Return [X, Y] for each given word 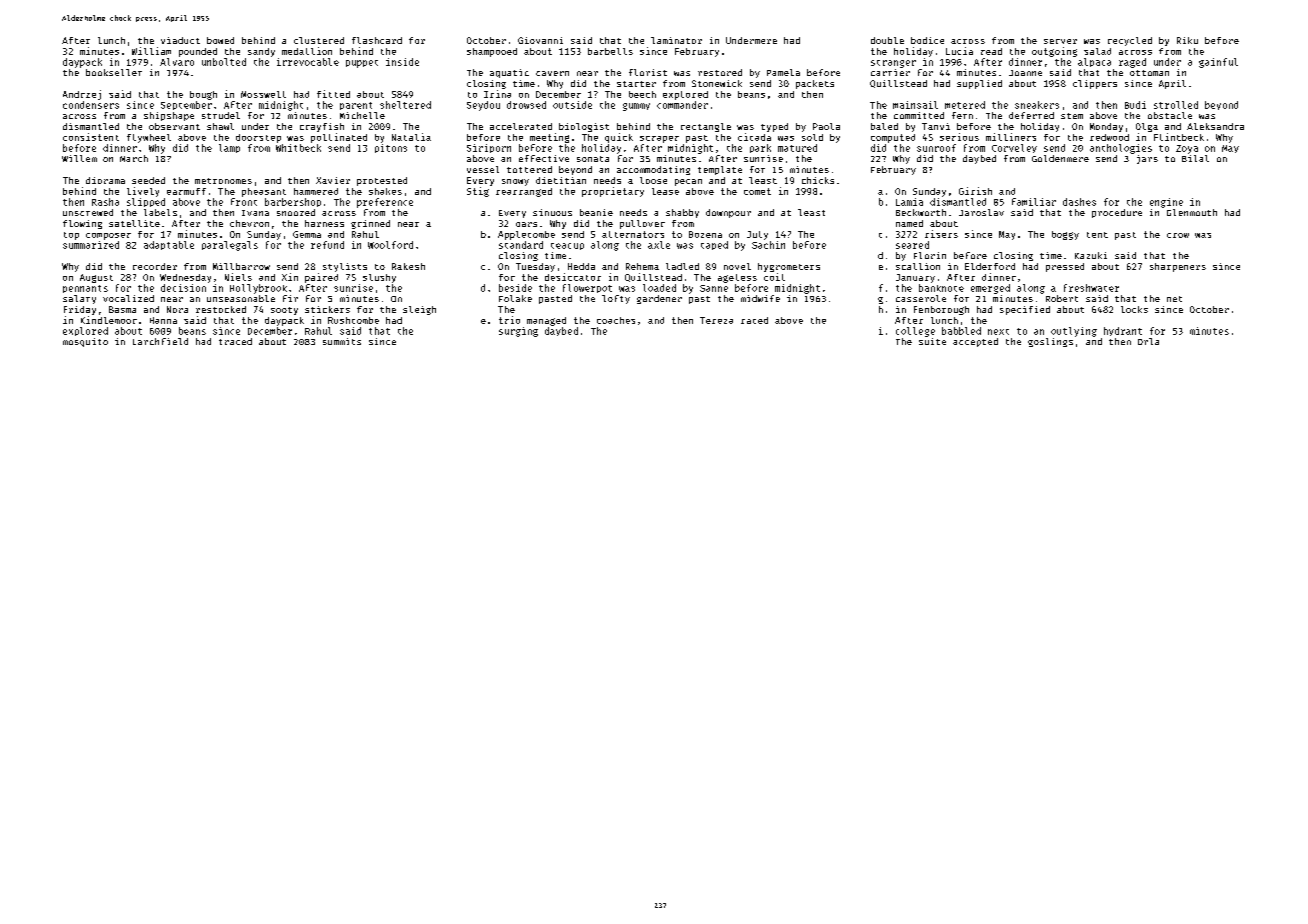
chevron [249, 223]
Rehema [642, 266]
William [151, 51]
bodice [927, 40]
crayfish [322, 127]
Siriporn [489, 148]
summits [342, 341]
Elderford [990, 266]
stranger [893, 64]
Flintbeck [1179, 137]
